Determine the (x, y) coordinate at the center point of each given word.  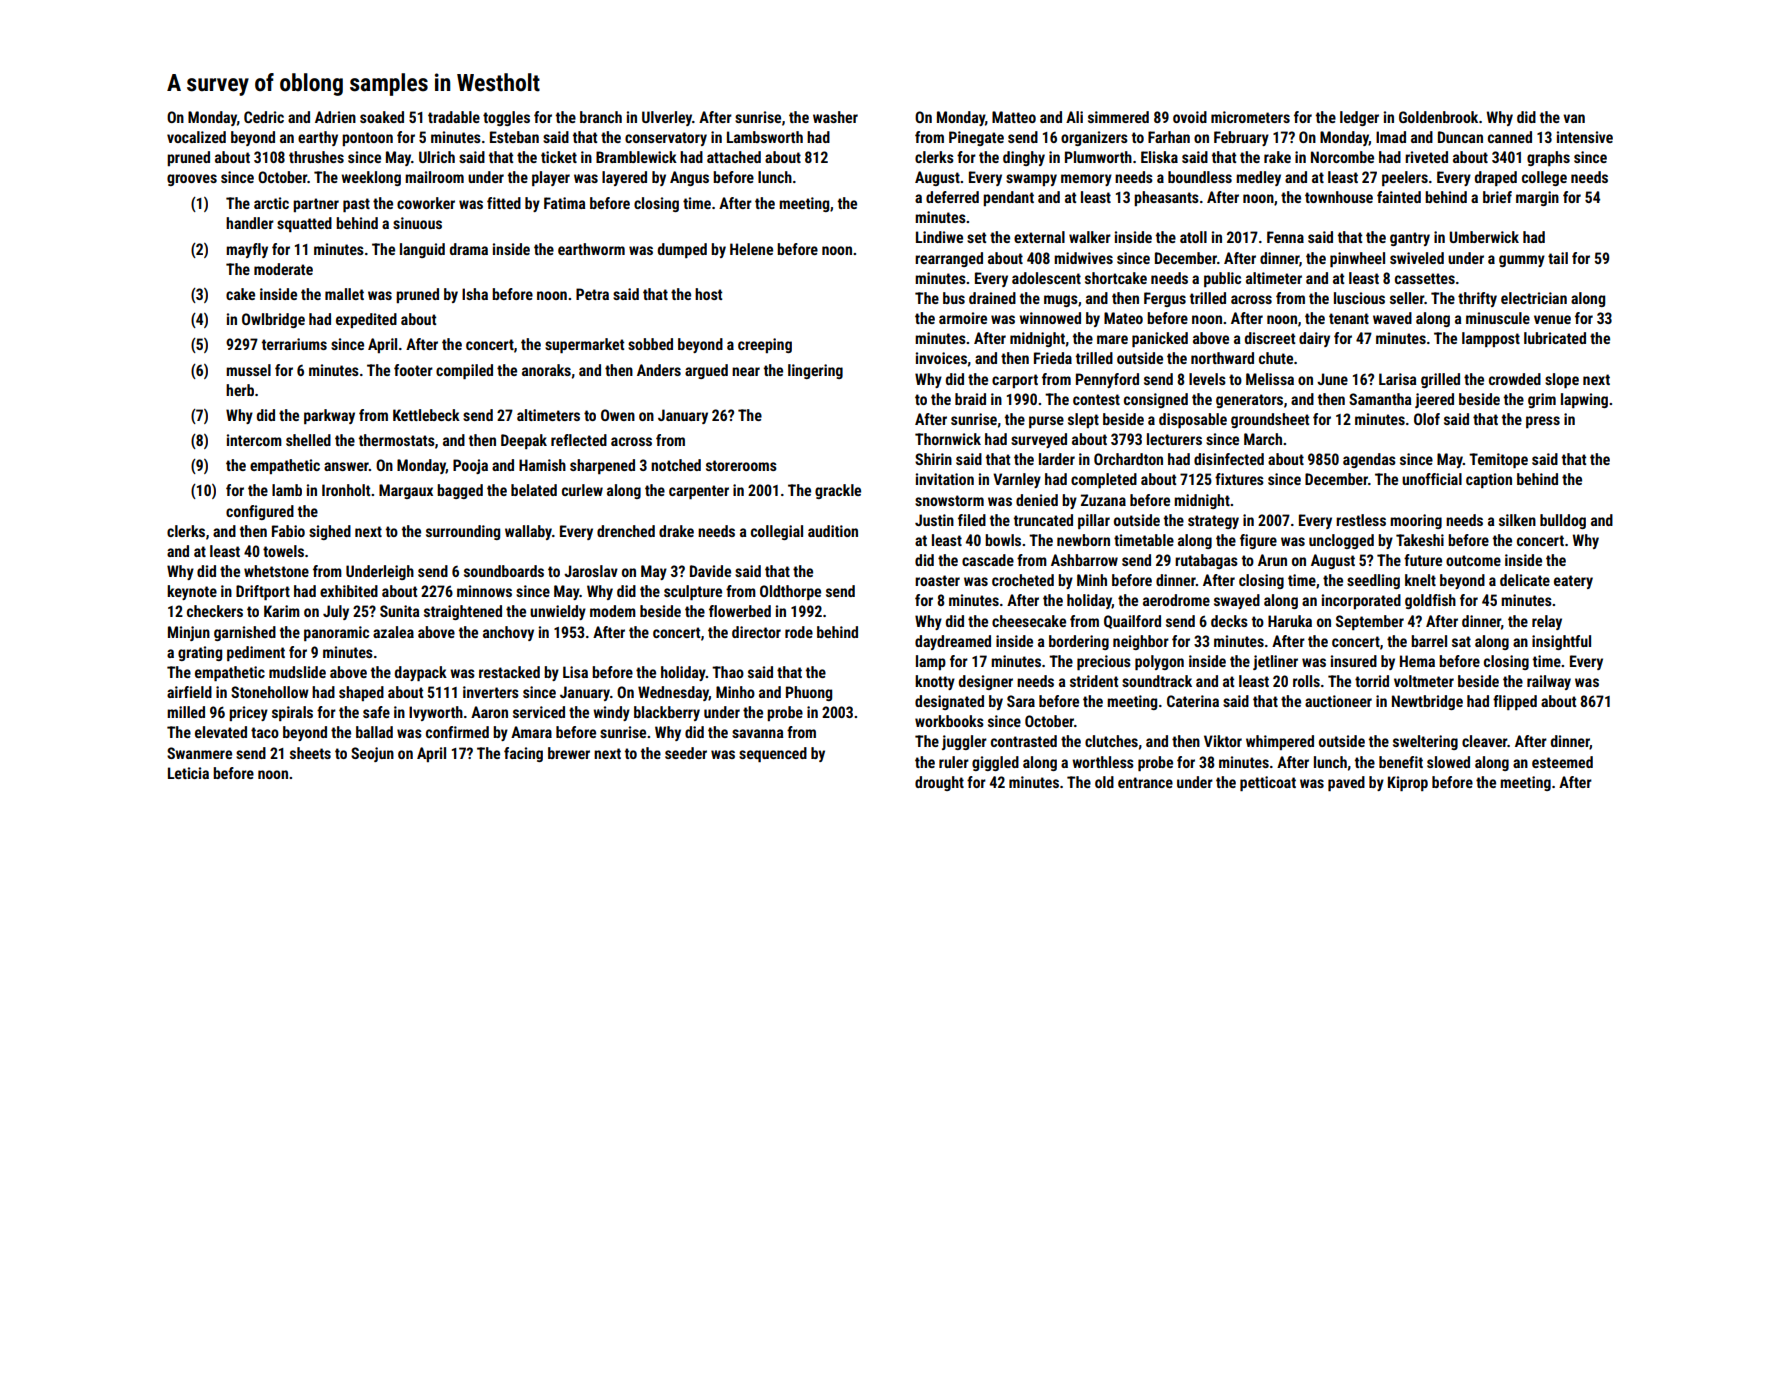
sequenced (773, 754)
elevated (221, 732)
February (1241, 138)
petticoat (1268, 783)
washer (835, 117)
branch (601, 117)
